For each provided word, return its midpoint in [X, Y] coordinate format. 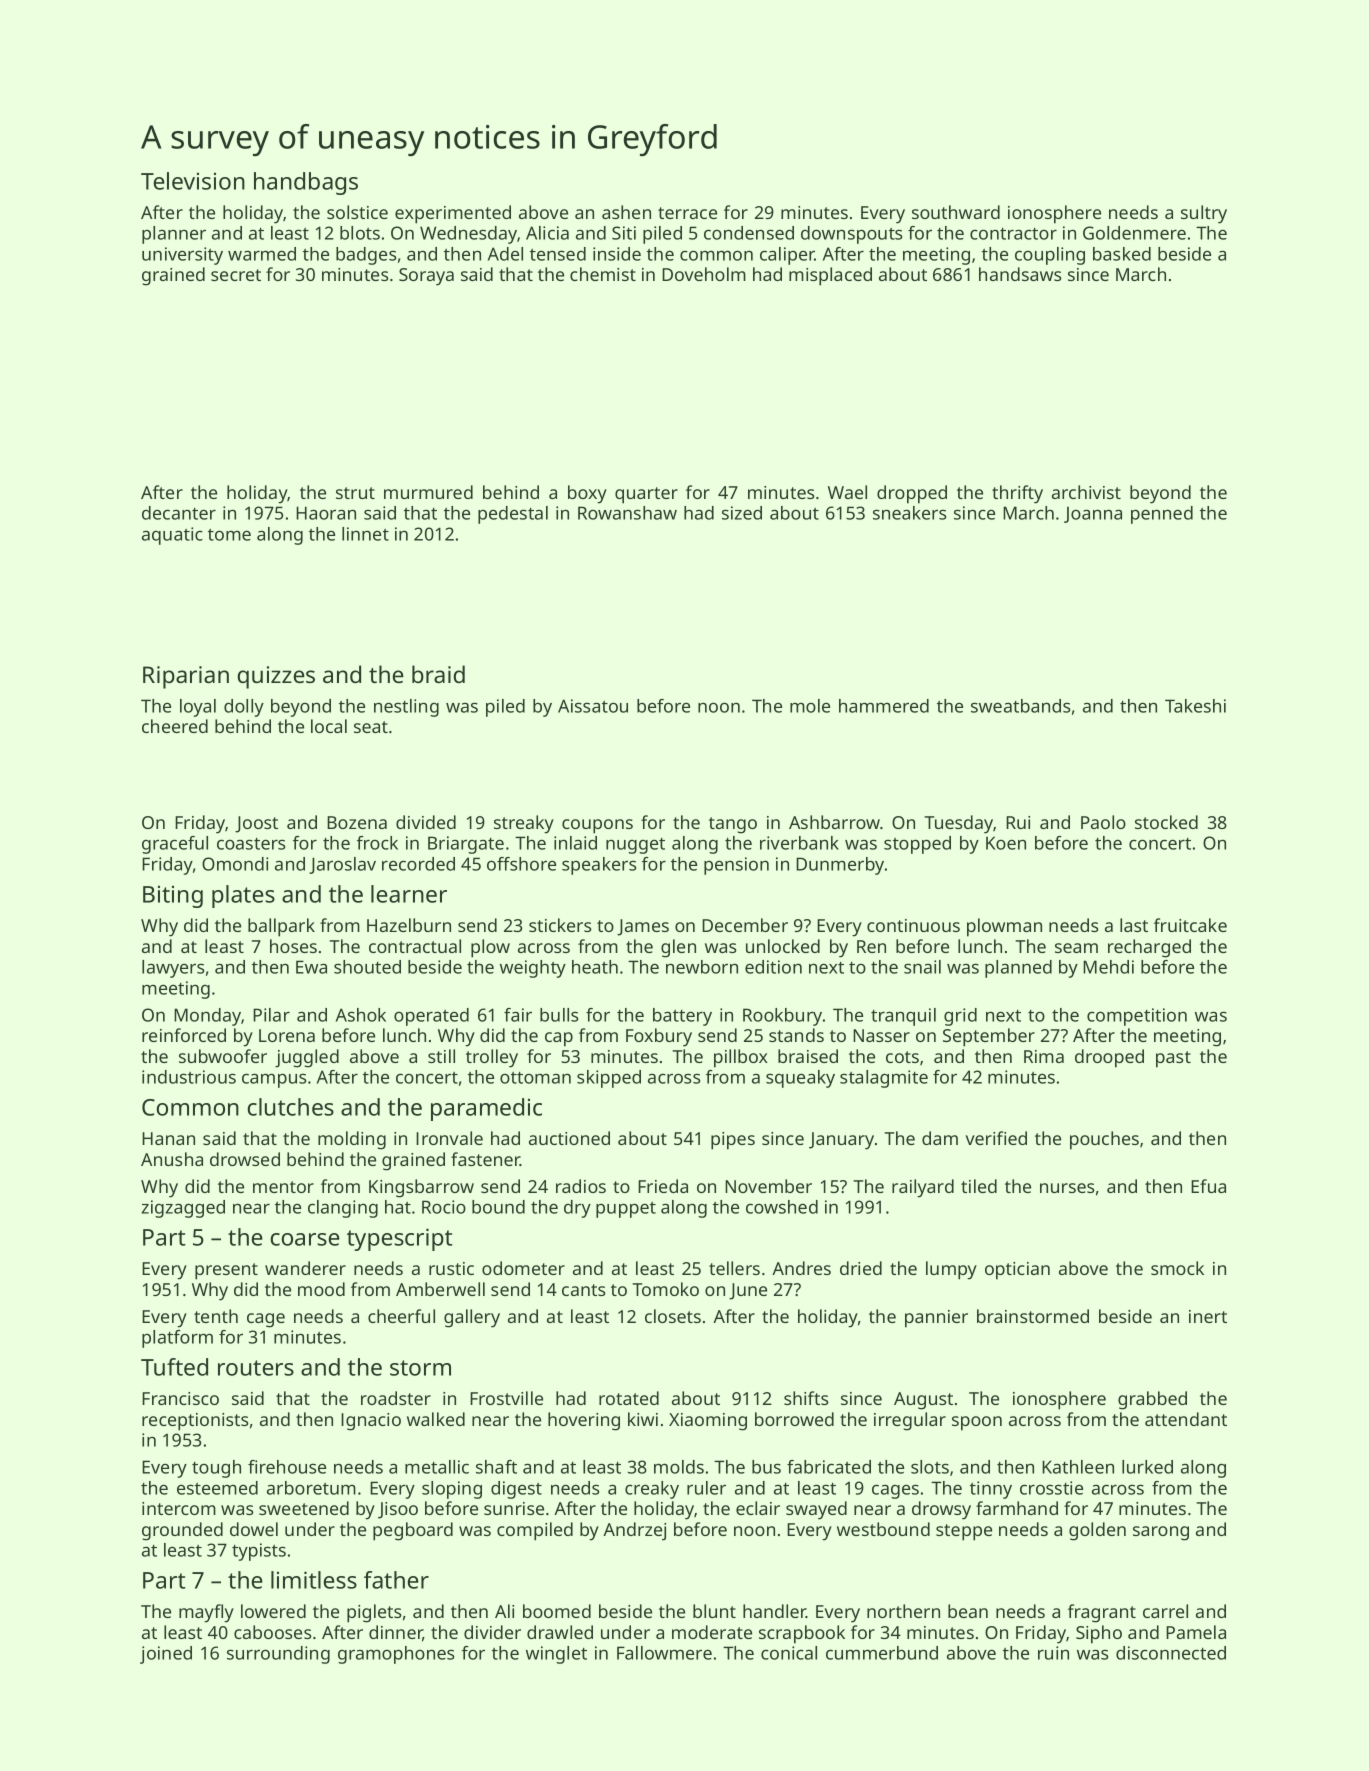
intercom [179, 1508]
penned [1162, 515]
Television [193, 181]
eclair [758, 1508]
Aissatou [593, 706]
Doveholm [704, 274]
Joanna [1093, 515]
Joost [256, 824]
